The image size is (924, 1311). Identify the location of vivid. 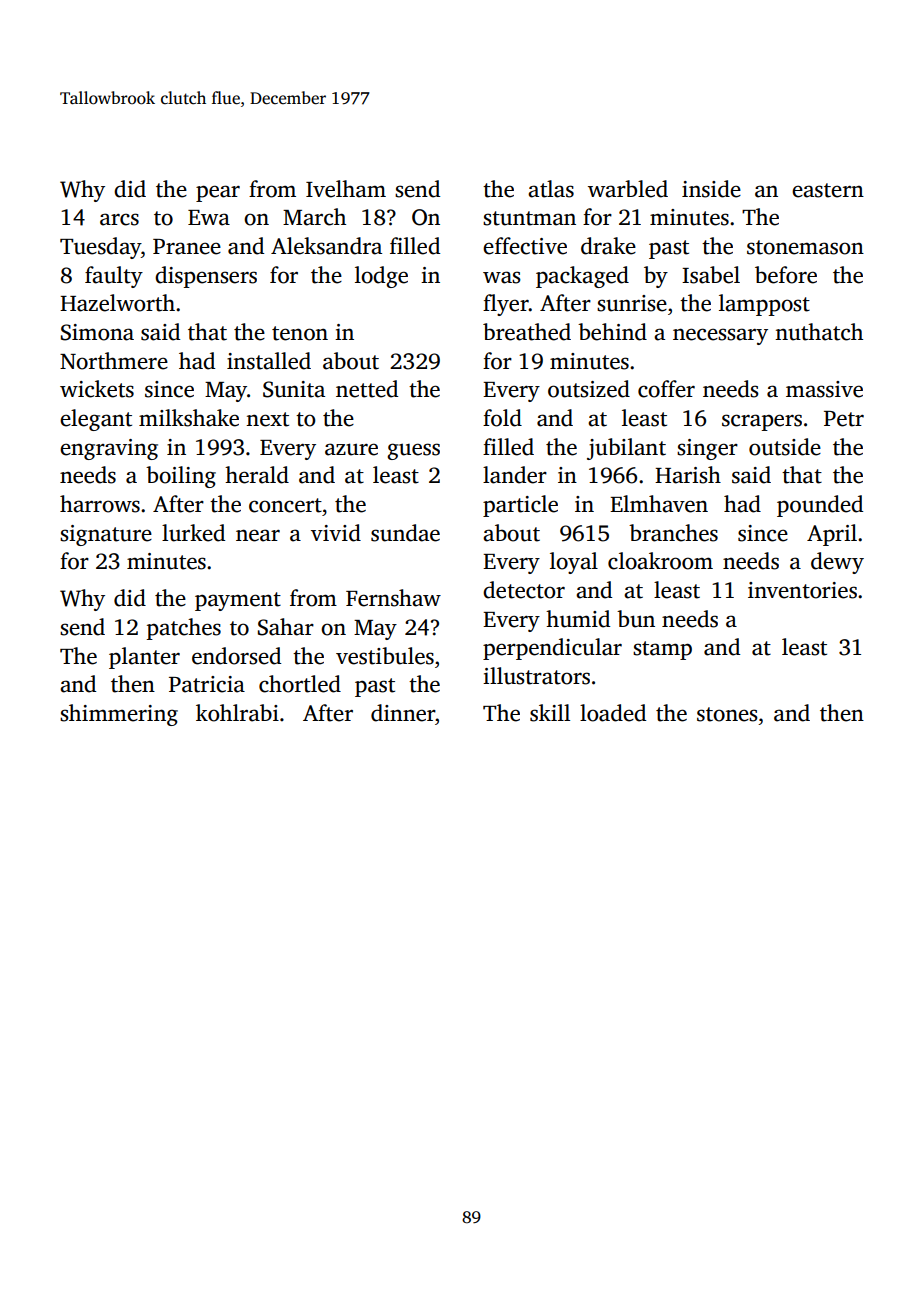
(336, 533).
